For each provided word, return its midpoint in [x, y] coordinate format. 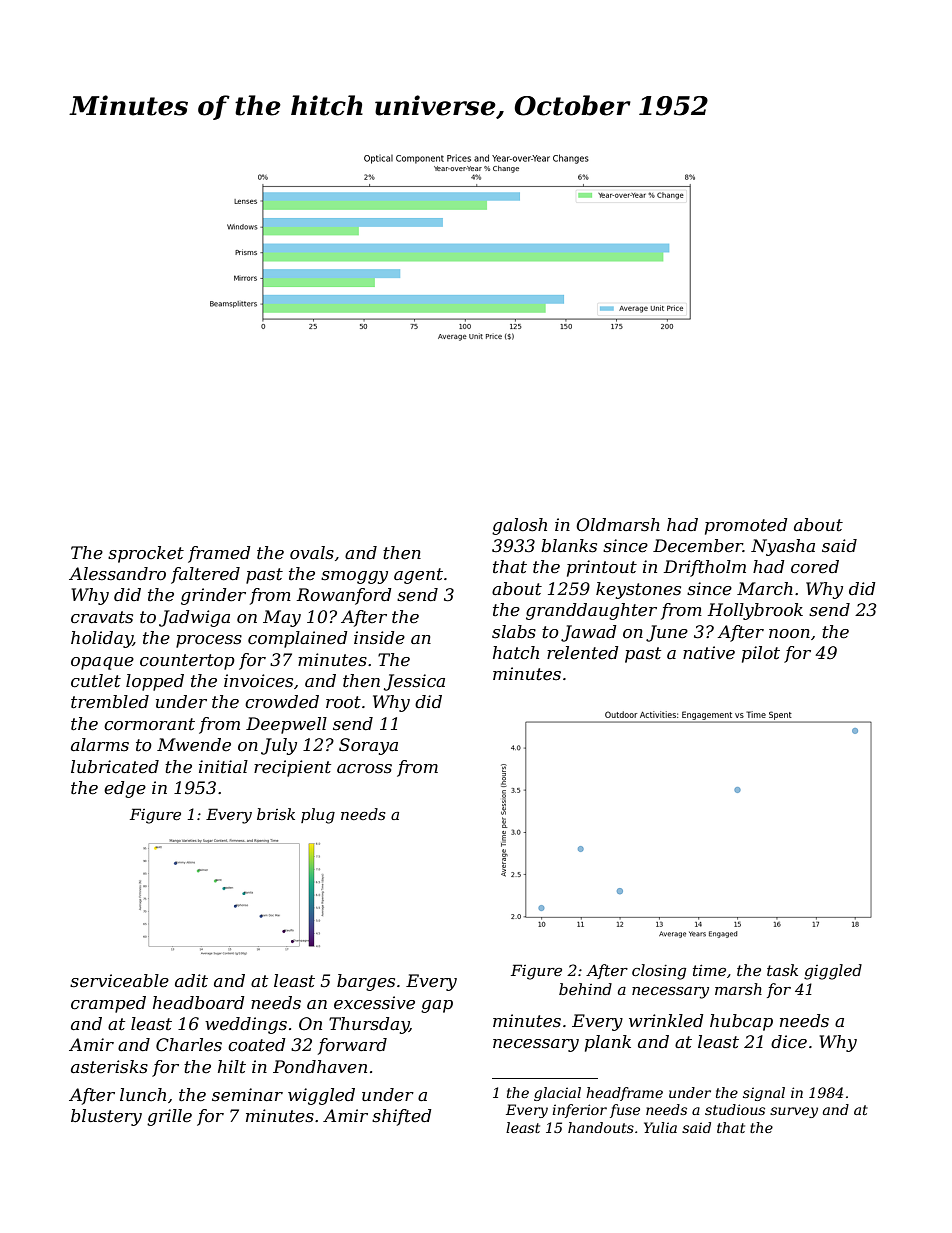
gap [437, 1006]
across [364, 769]
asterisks [109, 1067]
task [782, 970]
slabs [514, 632]
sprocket [146, 554]
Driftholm [705, 568]
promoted [746, 526]
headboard [199, 1003]
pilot [761, 654]
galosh [519, 526]
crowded [282, 701]
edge [125, 789]
